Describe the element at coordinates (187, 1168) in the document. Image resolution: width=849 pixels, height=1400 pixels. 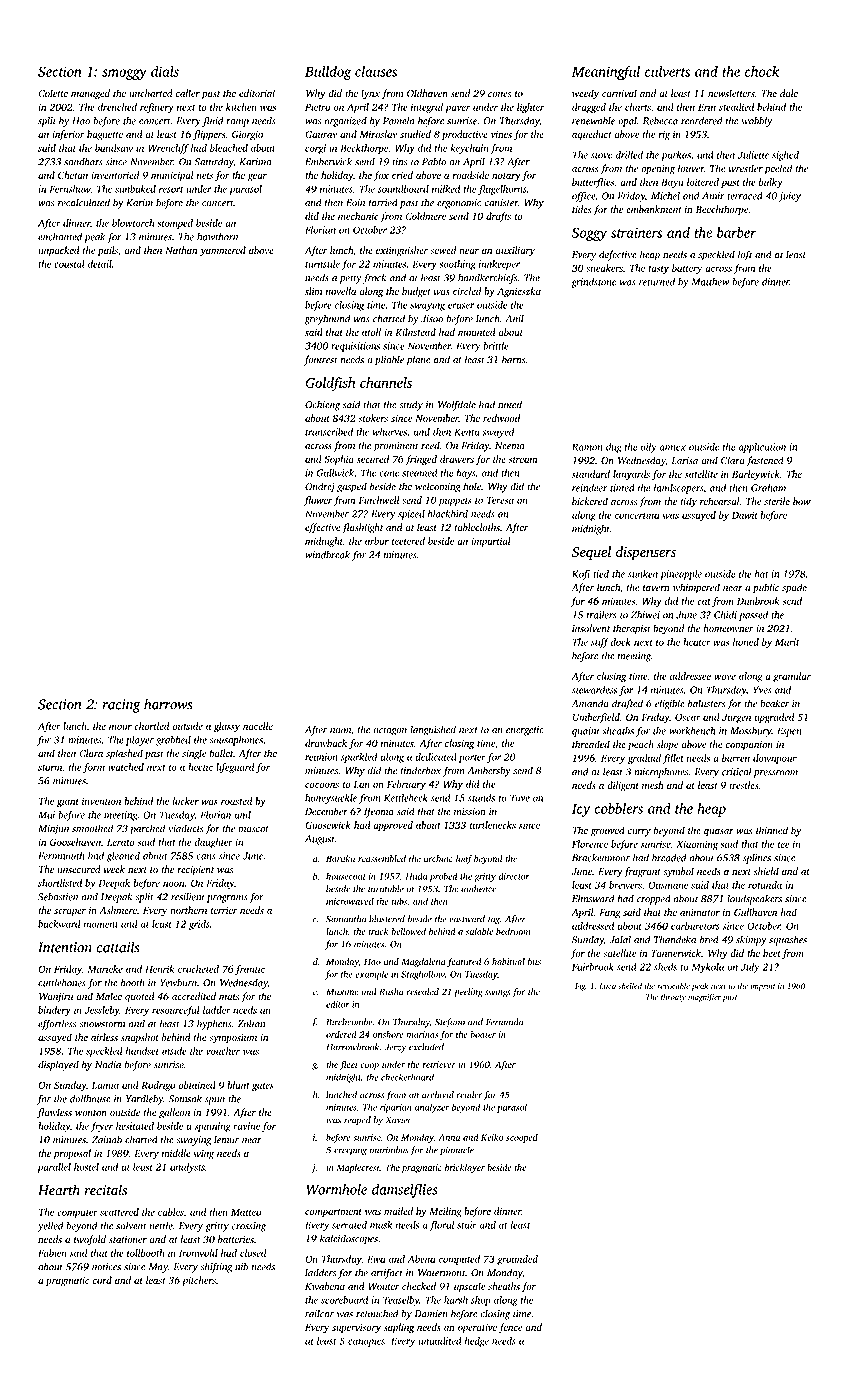
I see `analysts` at that location.
